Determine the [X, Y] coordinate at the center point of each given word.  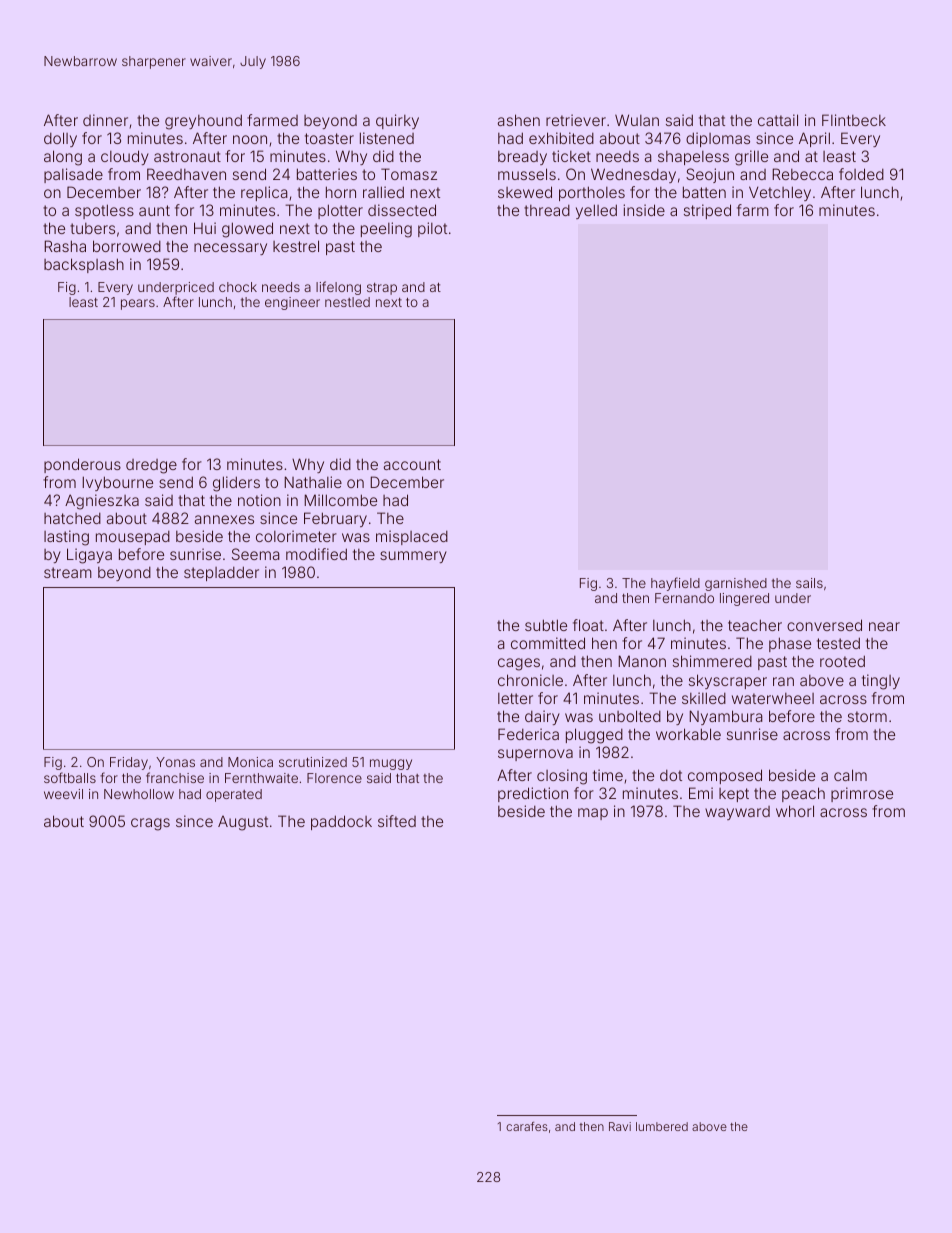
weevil [63, 794]
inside [644, 210]
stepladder [221, 573]
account [412, 464]
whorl [795, 811]
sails [809, 583]
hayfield [675, 584]
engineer [292, 303]
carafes [527, 1126]
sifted [397, 821]
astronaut [187, 156]
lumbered [662, 1126]
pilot [432, 229]
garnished [736, 584]
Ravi [620, 1126]
